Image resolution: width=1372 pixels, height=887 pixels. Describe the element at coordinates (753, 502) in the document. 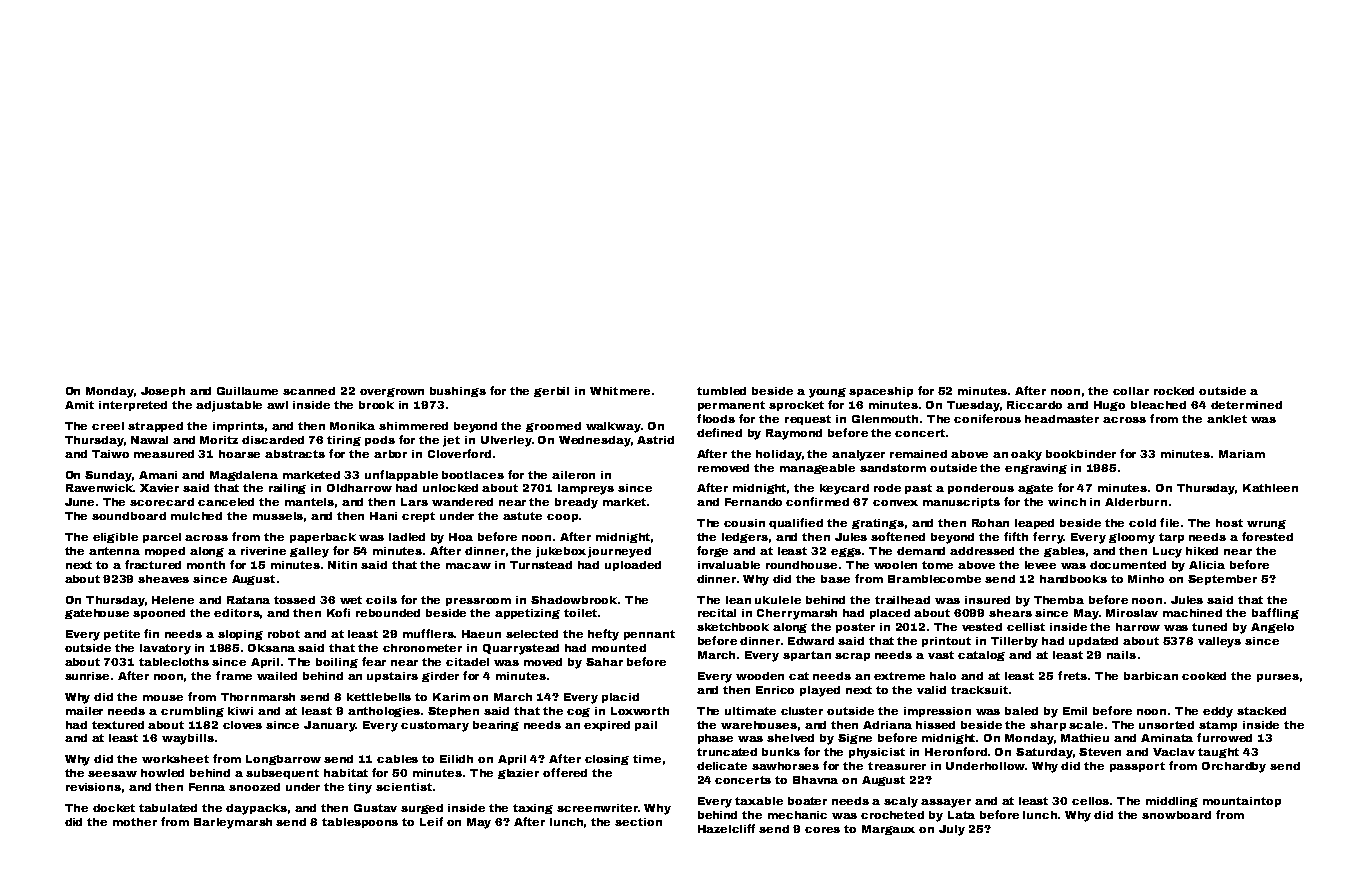

I see `Fernando` at that location.
